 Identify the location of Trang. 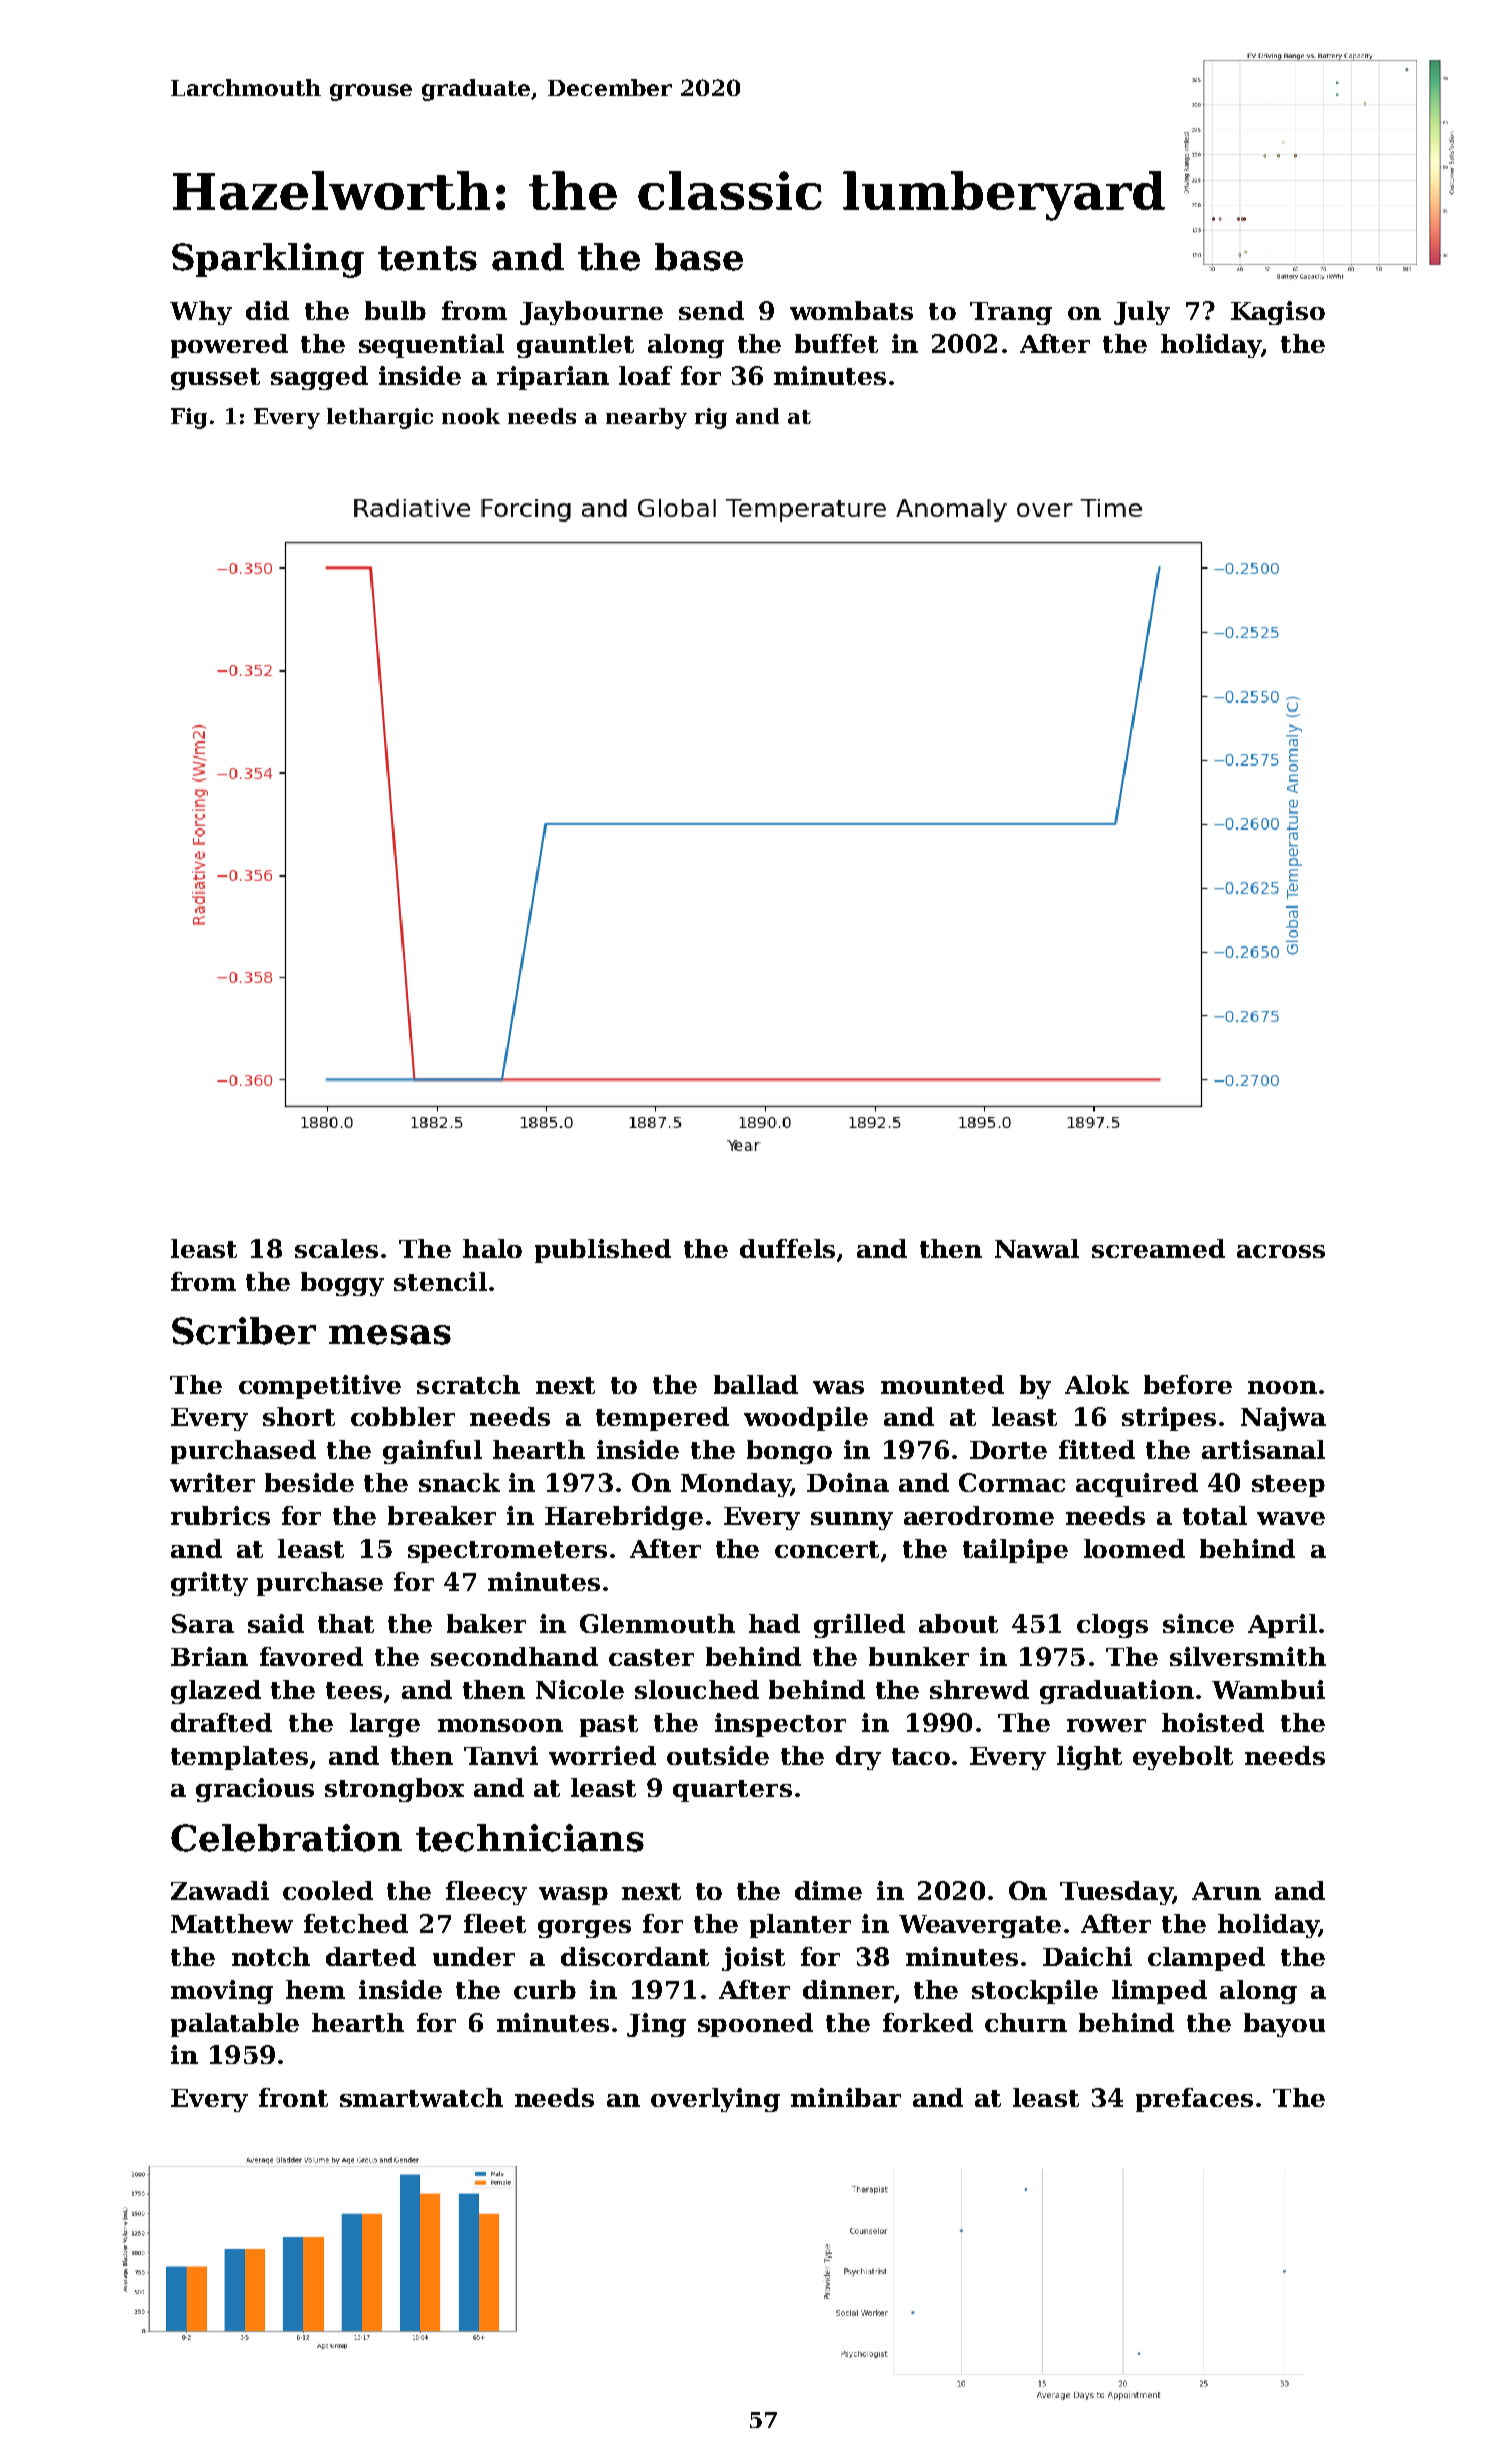
(1011, 313).
